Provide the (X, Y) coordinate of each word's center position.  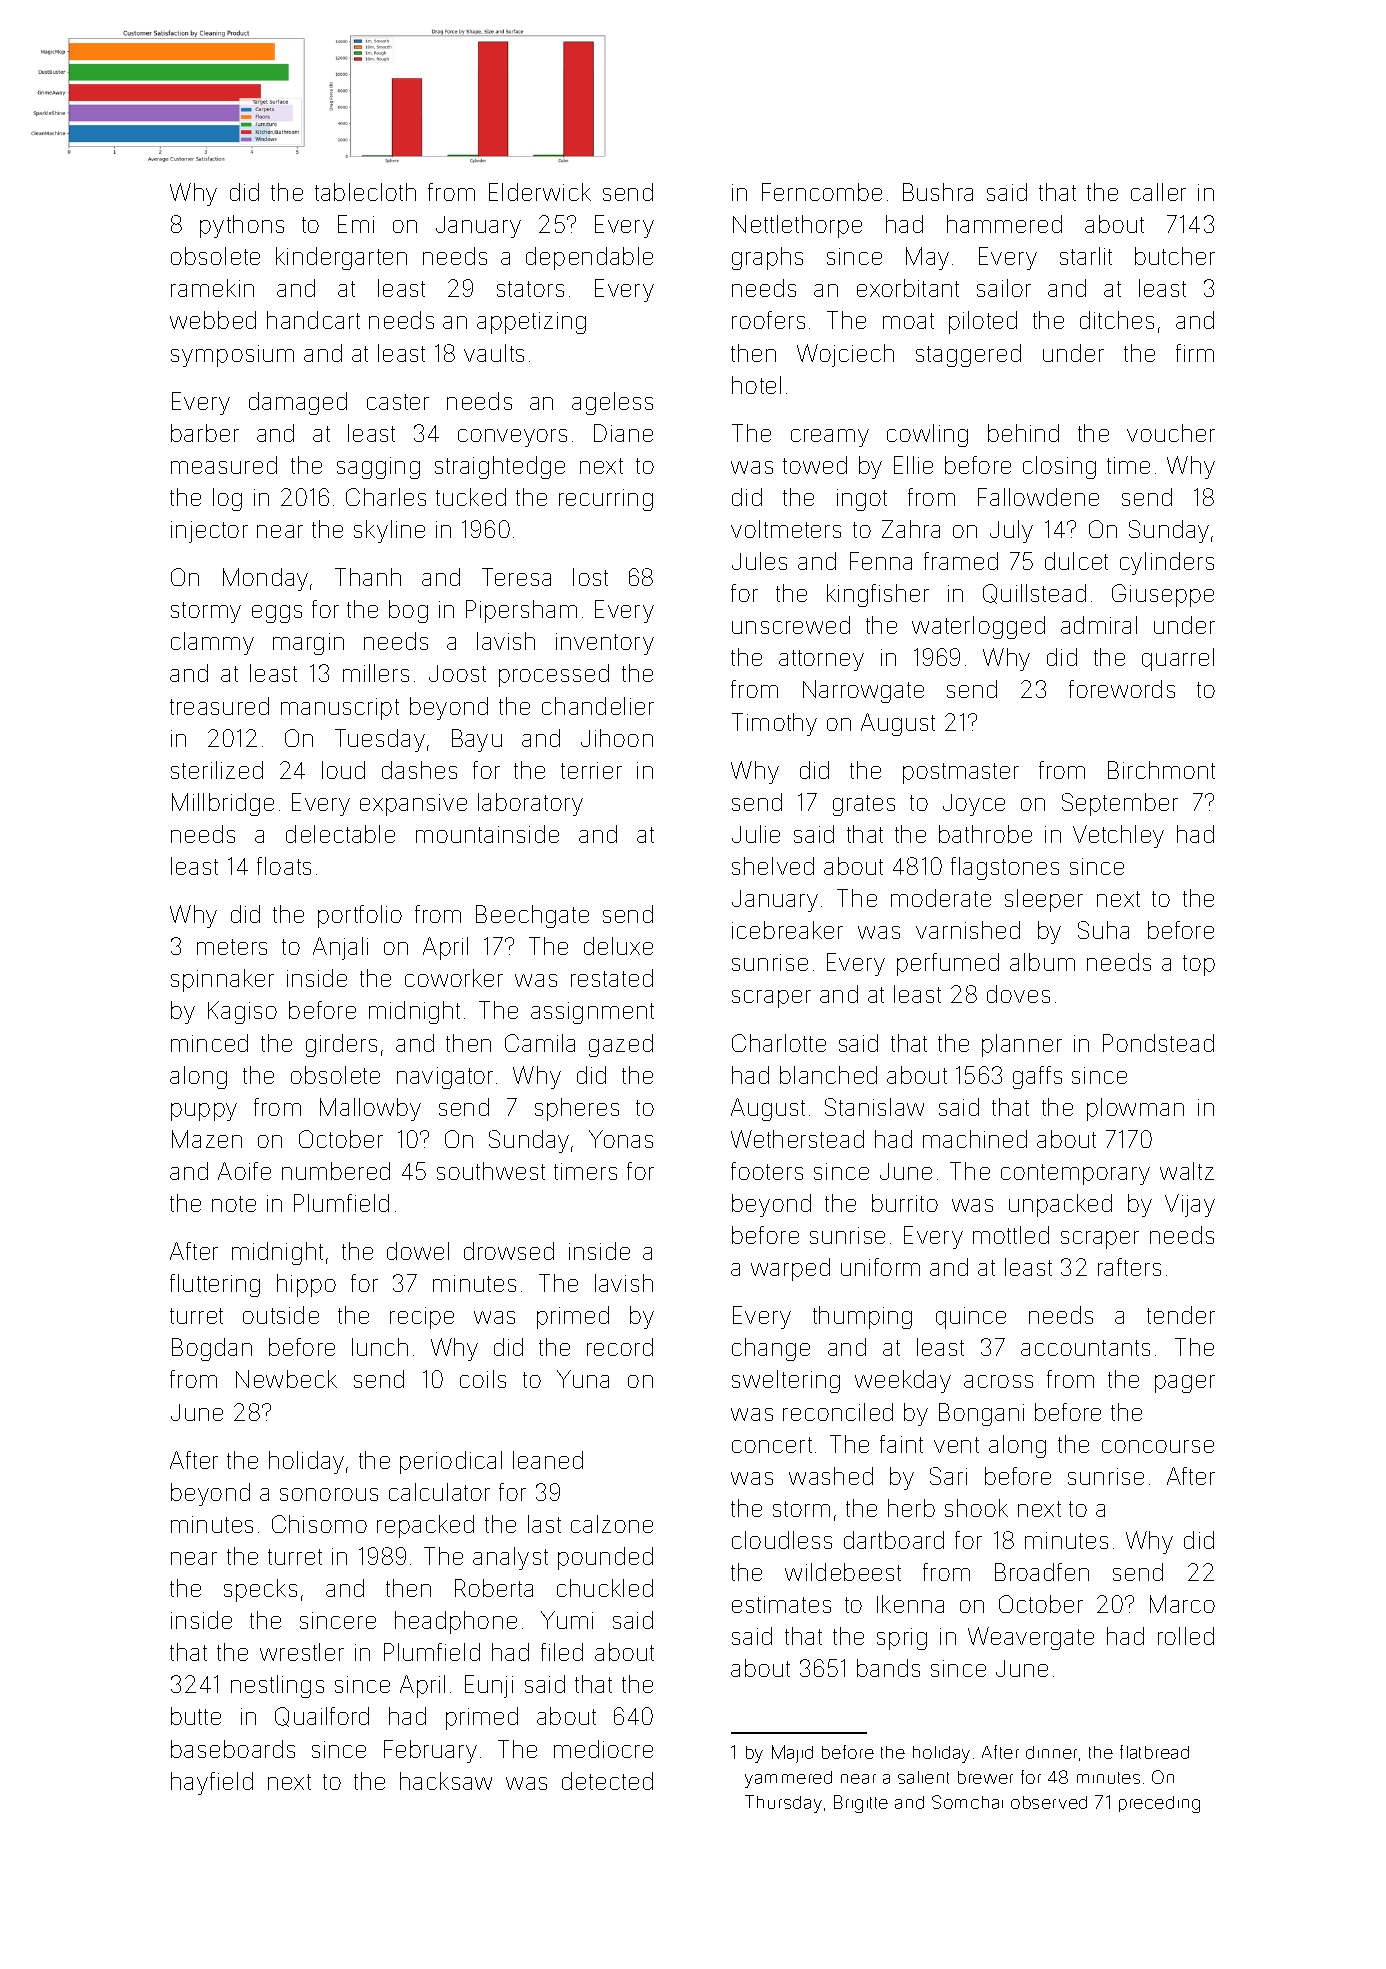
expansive (413, 805)
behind (1023, 433)
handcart (313, 320)
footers (767, 1171)
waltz (1187, 1171)
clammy (212, 643)
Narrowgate (863, 691)
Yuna (583, 1379)
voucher (1171, 433)
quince (971, 1318)
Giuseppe (1163, 595)
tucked (471, 497)
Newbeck (286, 1379)
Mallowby (370, 1109)
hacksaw (446, 1781)
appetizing (531, 323)
